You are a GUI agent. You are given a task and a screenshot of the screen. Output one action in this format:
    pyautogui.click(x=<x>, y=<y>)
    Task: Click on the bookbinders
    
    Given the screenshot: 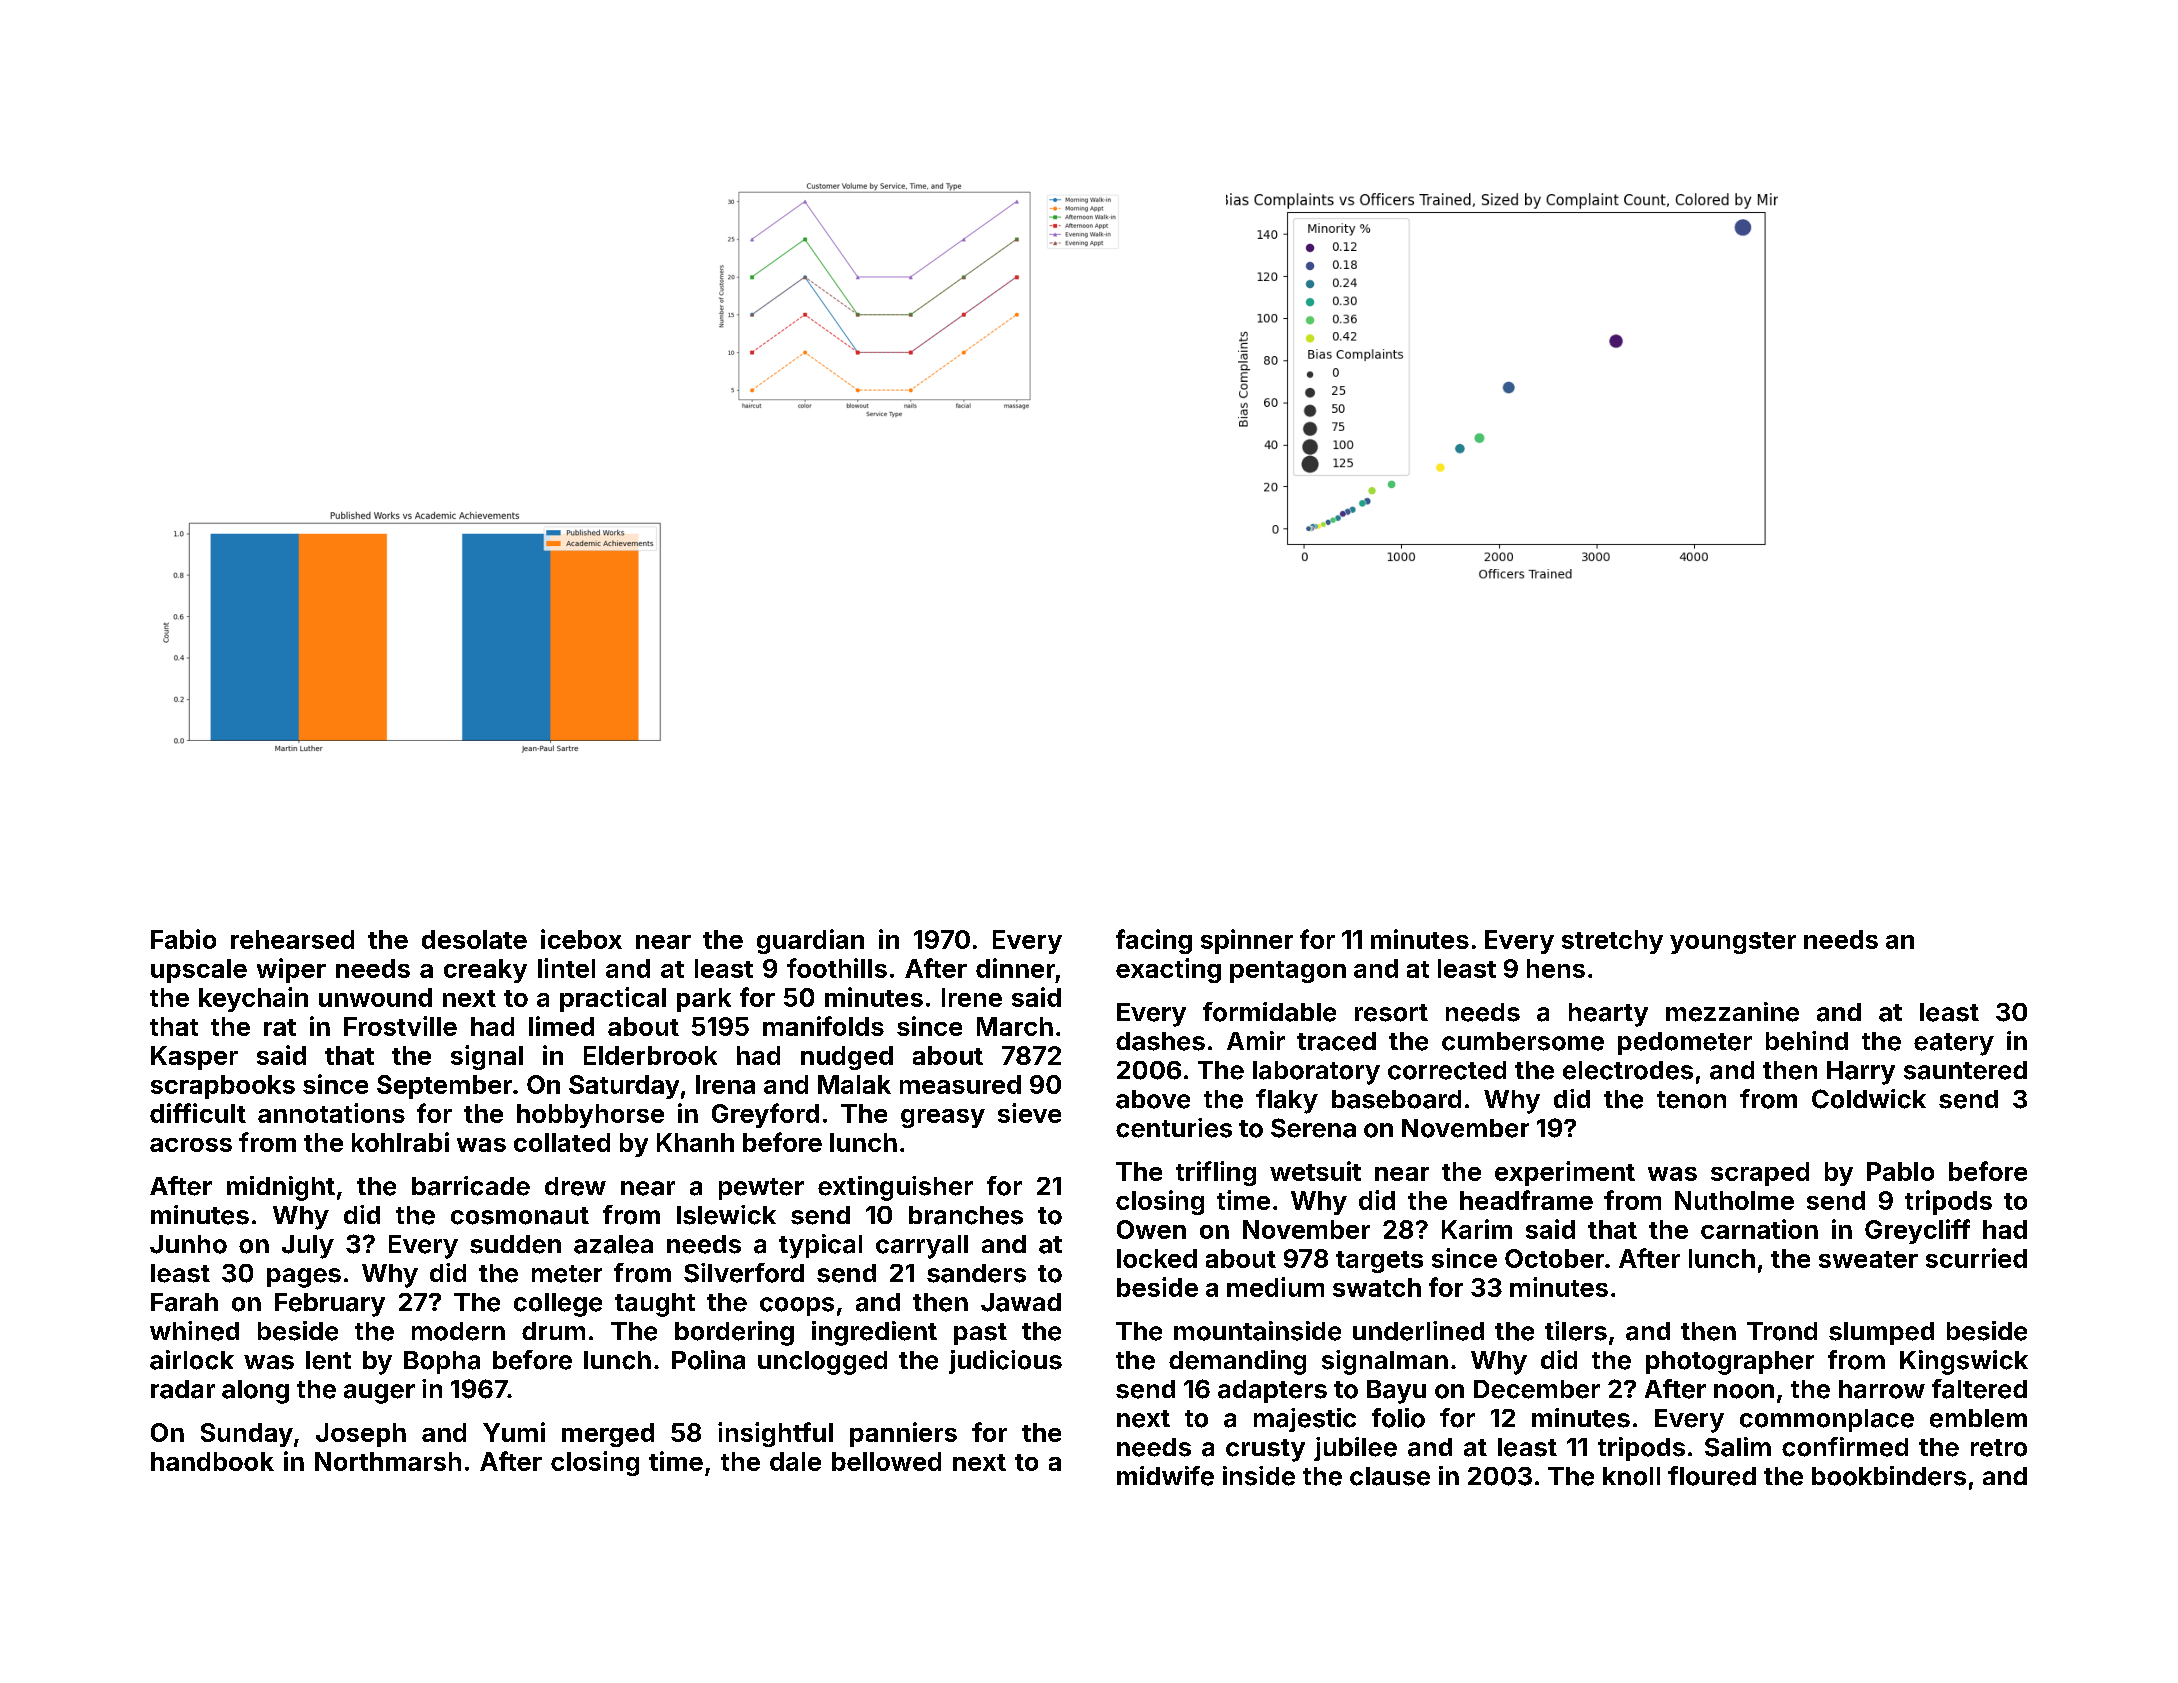 What is the action you would take?
    pyautogui.click(x=1889, y=1476)
